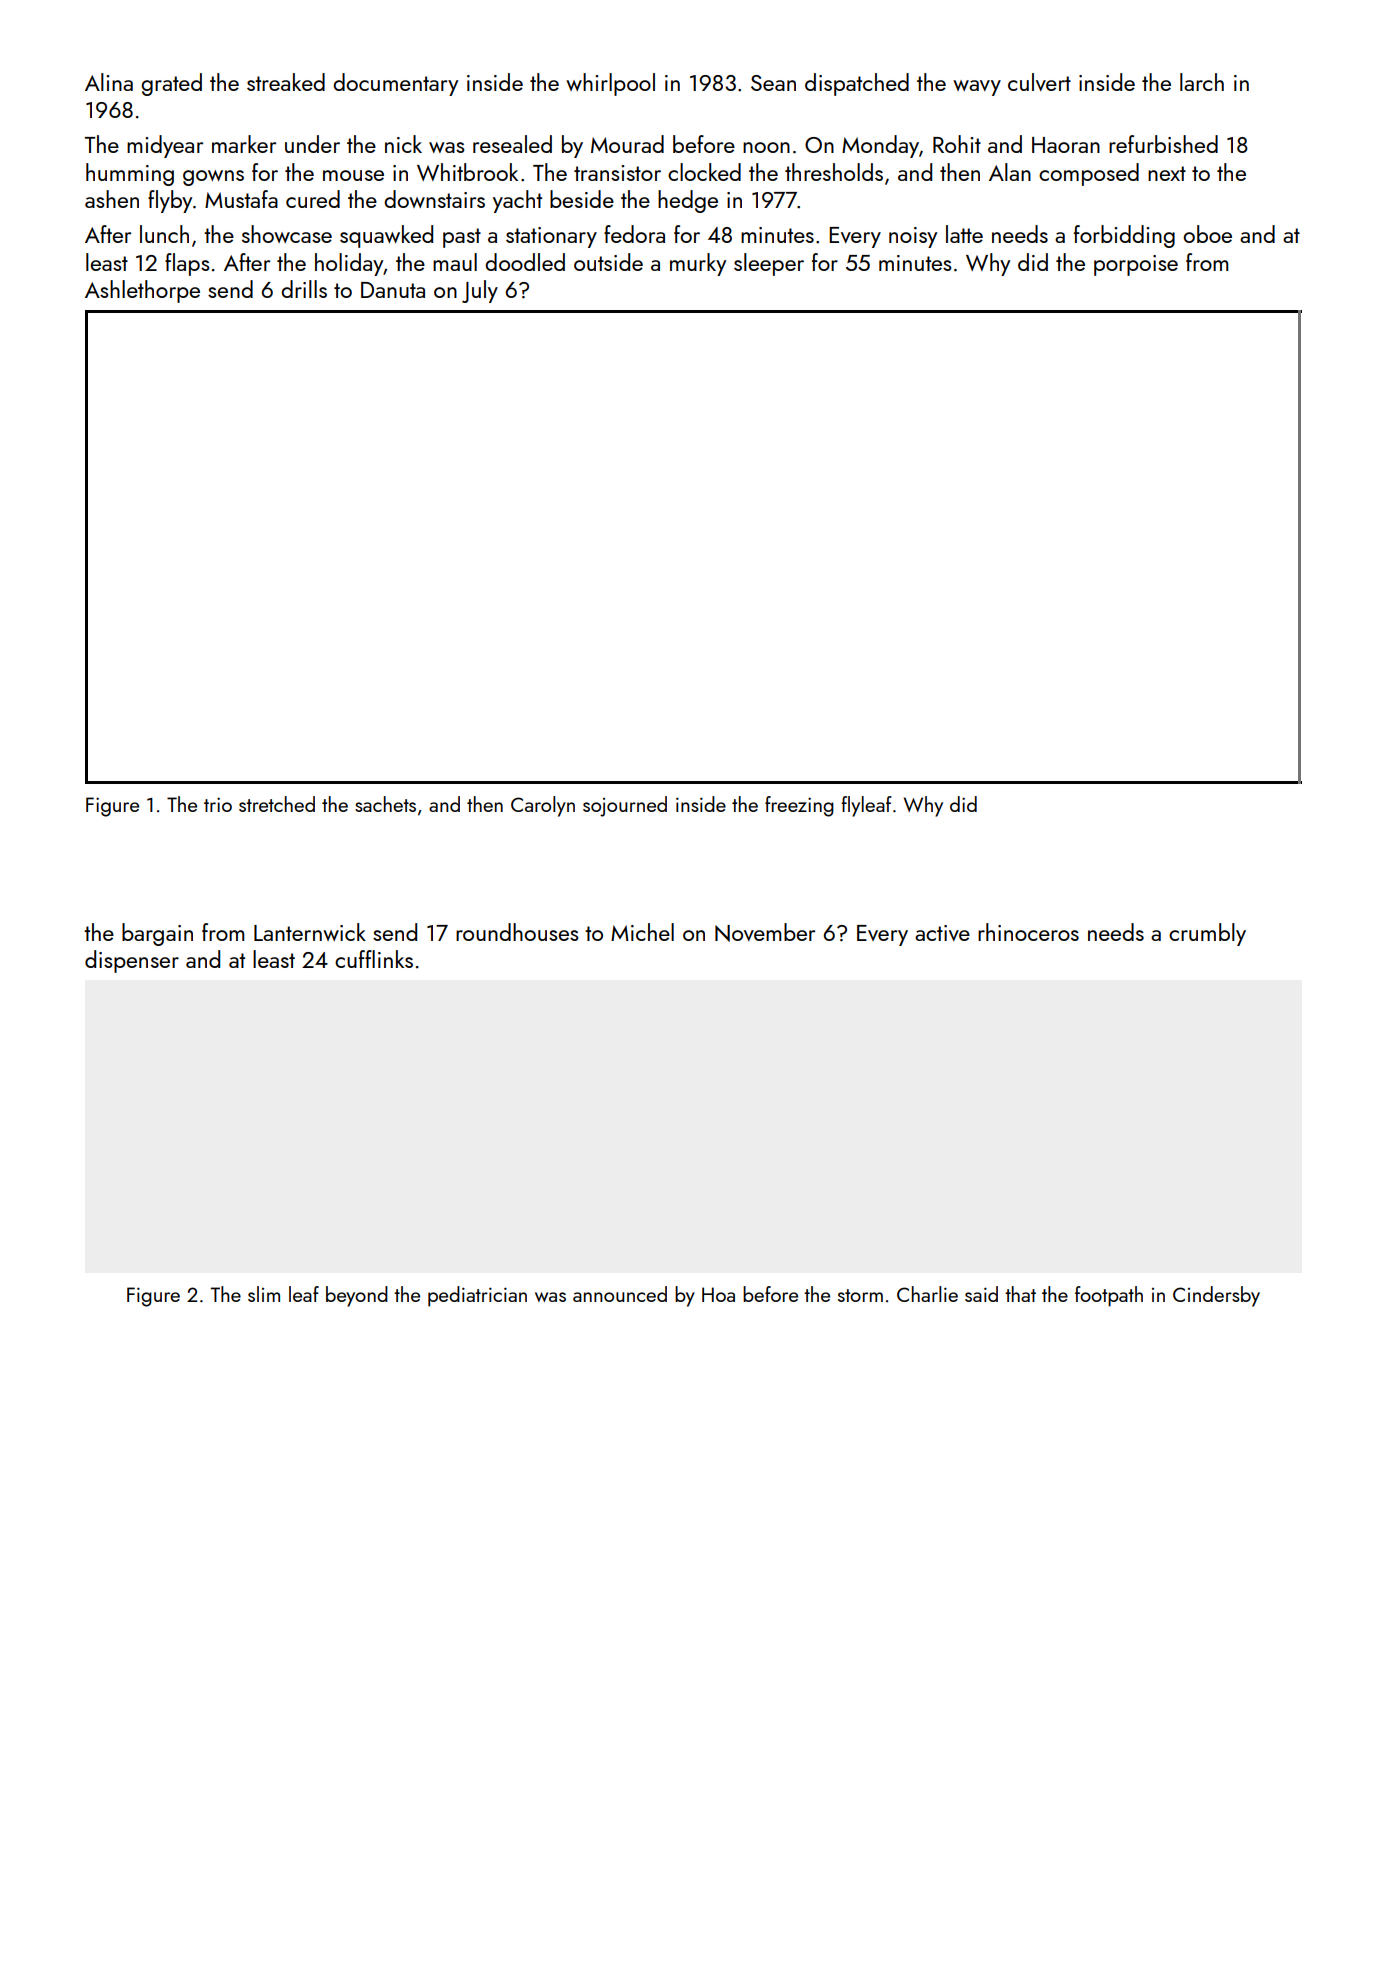 The image size is (1386, 1969). Describe the element at coordinates (610, 84) in the page. I see `whirlpool` at that location.
